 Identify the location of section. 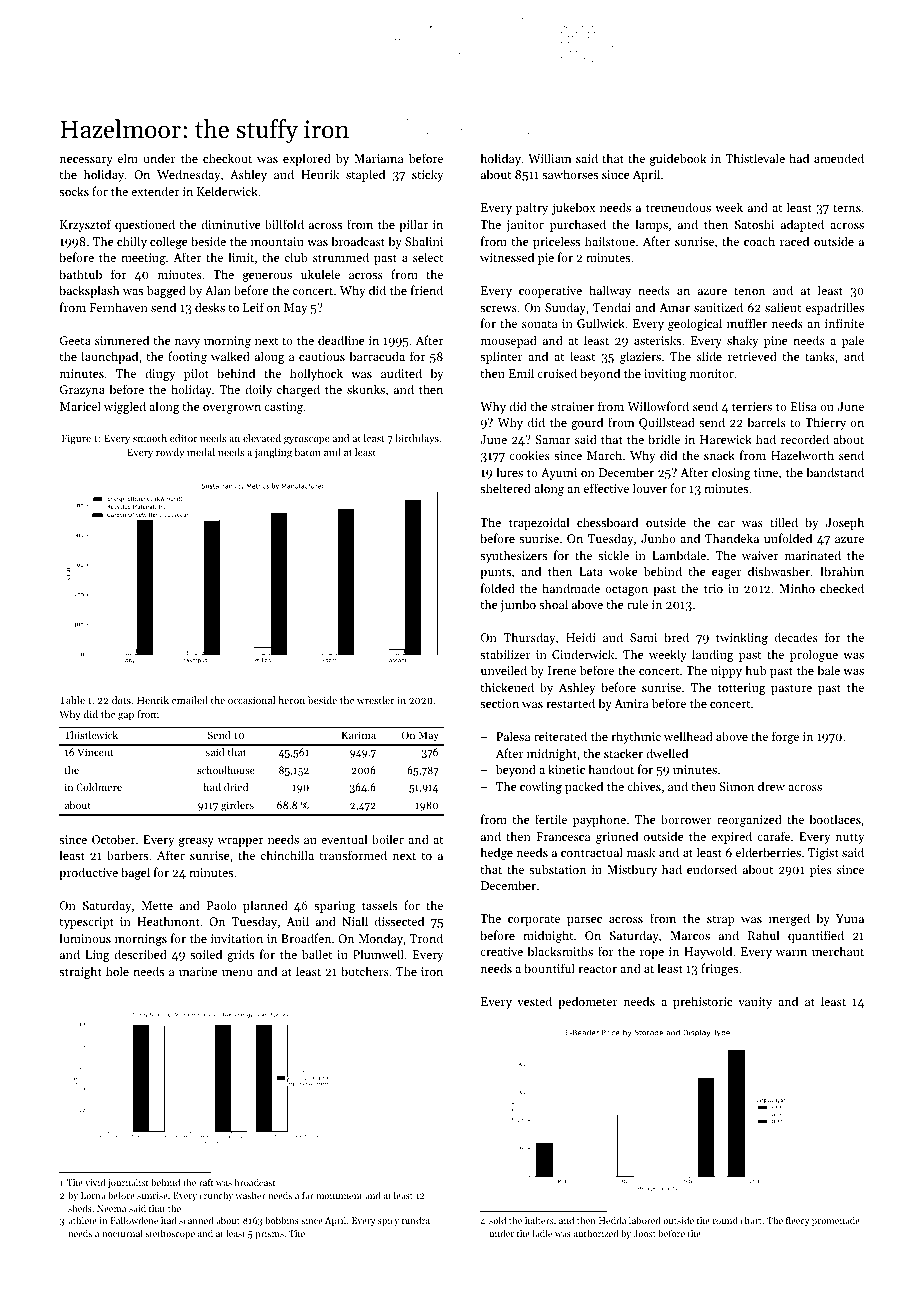
(499, 703).
